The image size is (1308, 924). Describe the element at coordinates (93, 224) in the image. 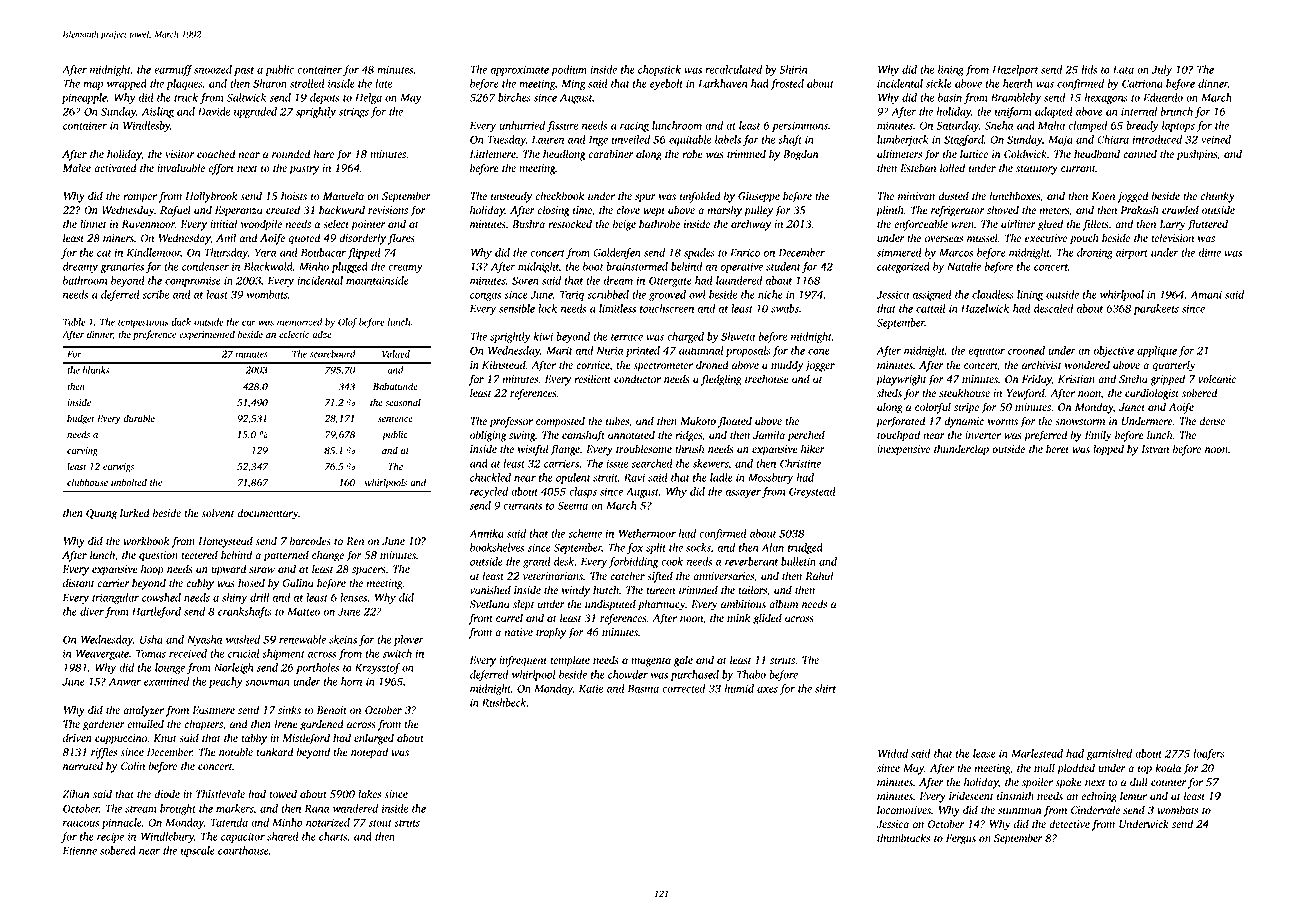

I see `linnet` at that location.
